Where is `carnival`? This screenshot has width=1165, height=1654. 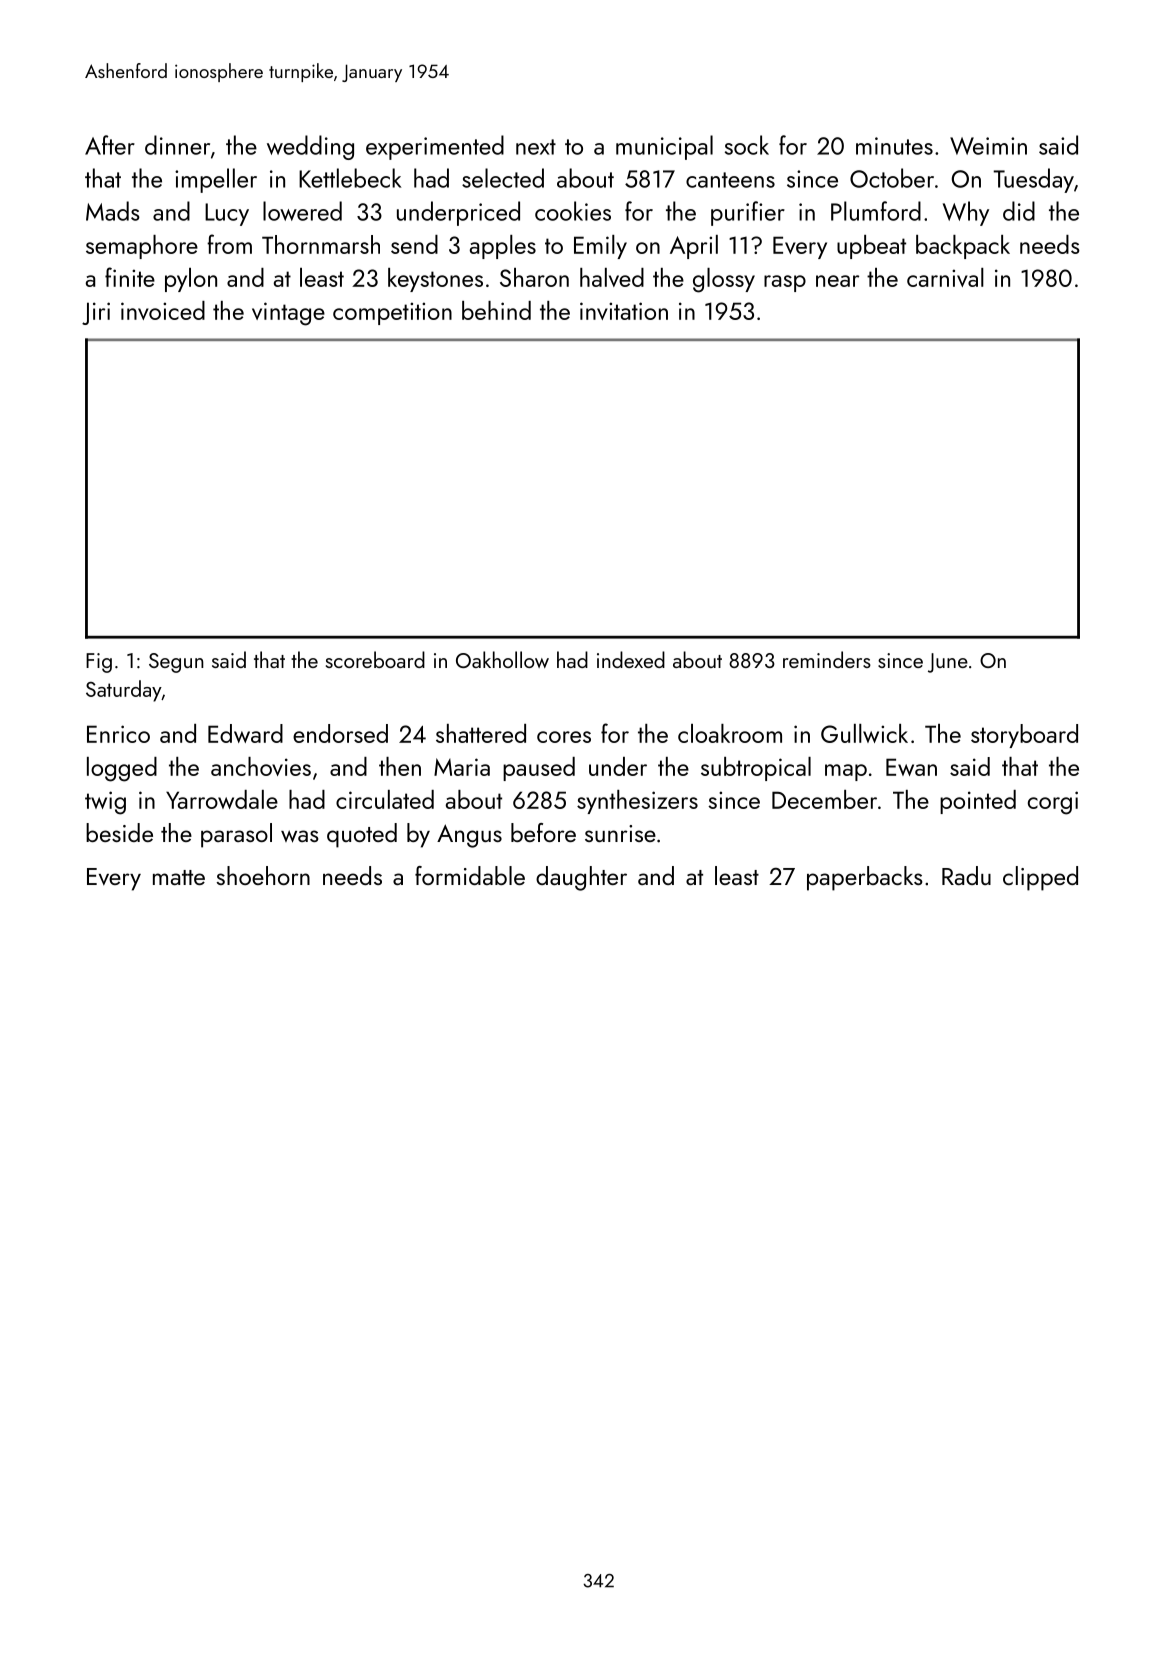 carnival is located at coordinates (945, 277).
